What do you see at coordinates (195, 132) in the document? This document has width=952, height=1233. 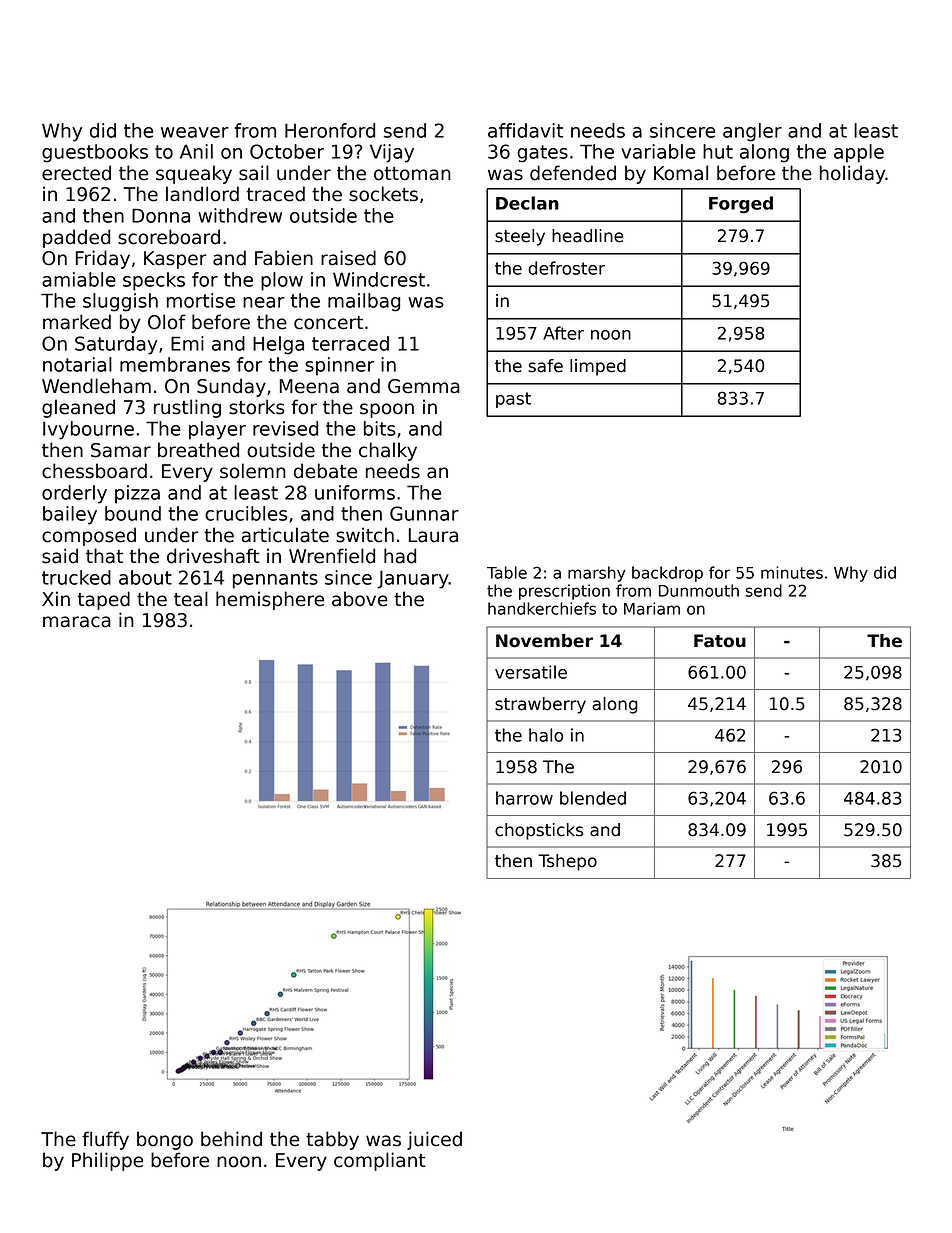 I see `weaver` at bounding box center [195, 132].
